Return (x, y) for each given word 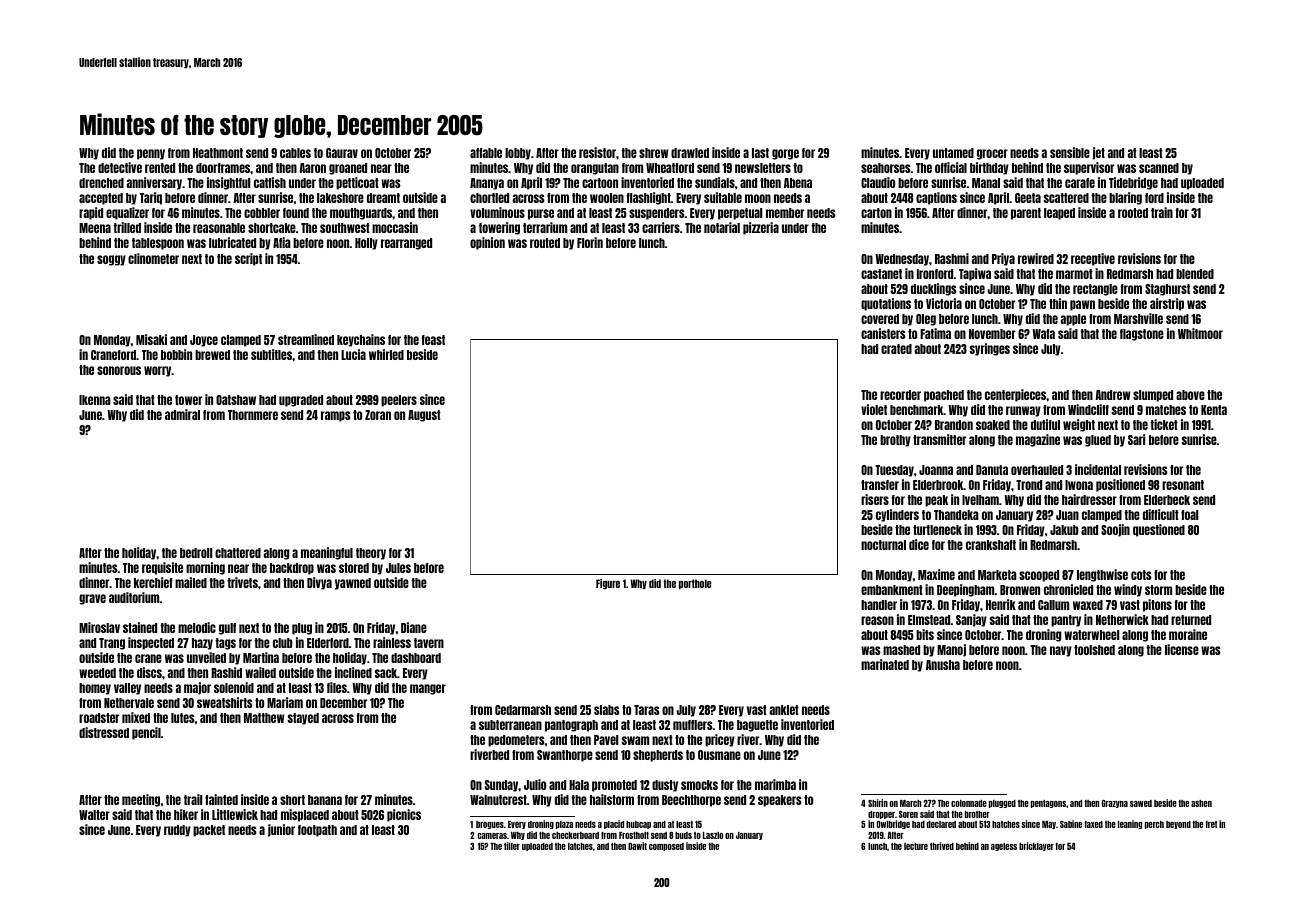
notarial (722, 227)
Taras (647, 710)
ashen (1201, 803)
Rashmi (952, 258)
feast (433, 340)
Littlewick (235, 814)
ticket (1164, 424)
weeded (97, 673)
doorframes (223, 168)
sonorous (119, 370)
